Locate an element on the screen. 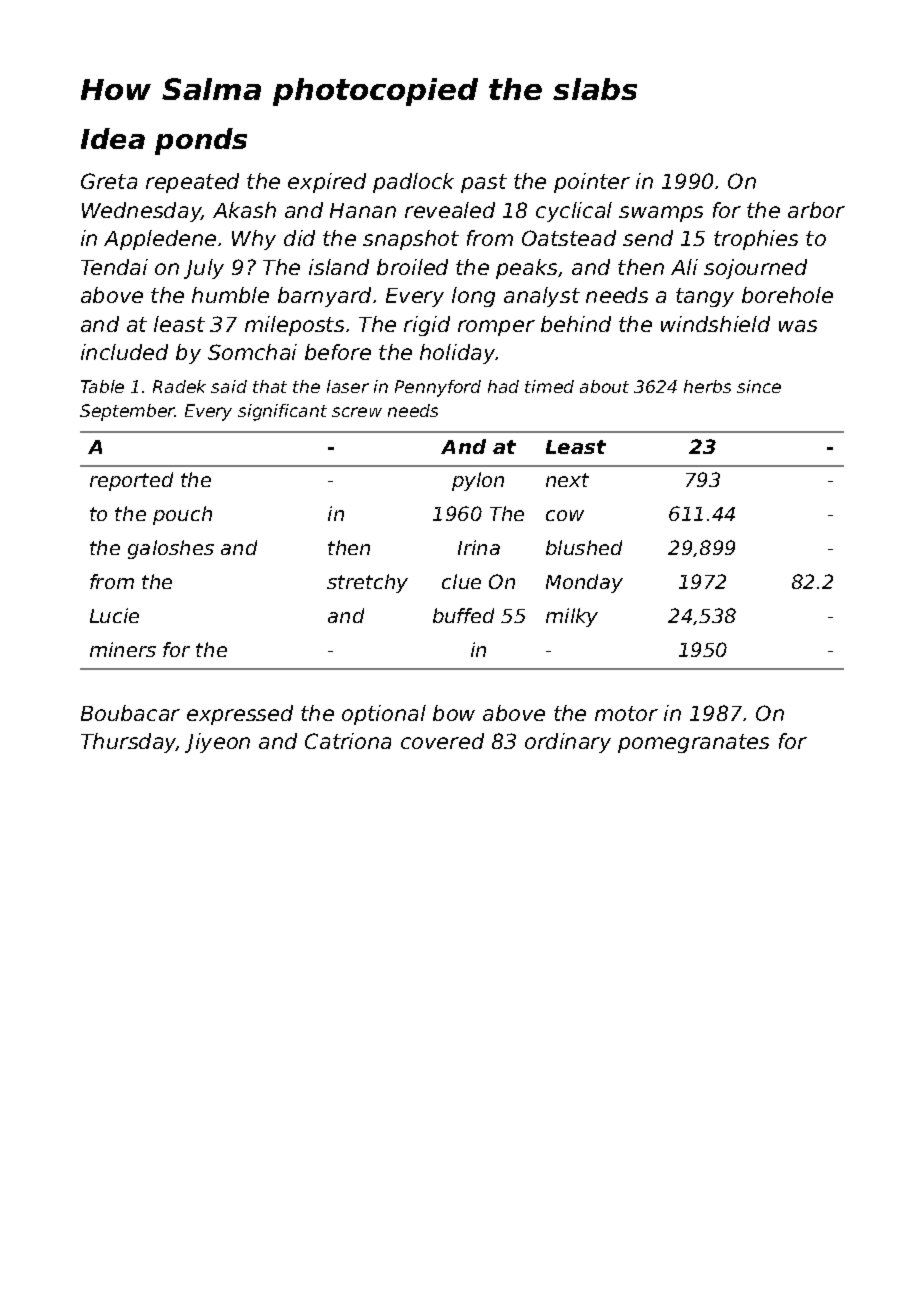 Image resolution: width=924 pixels, height=1311 pixels. Monday is located at coordinates (584, 583).
